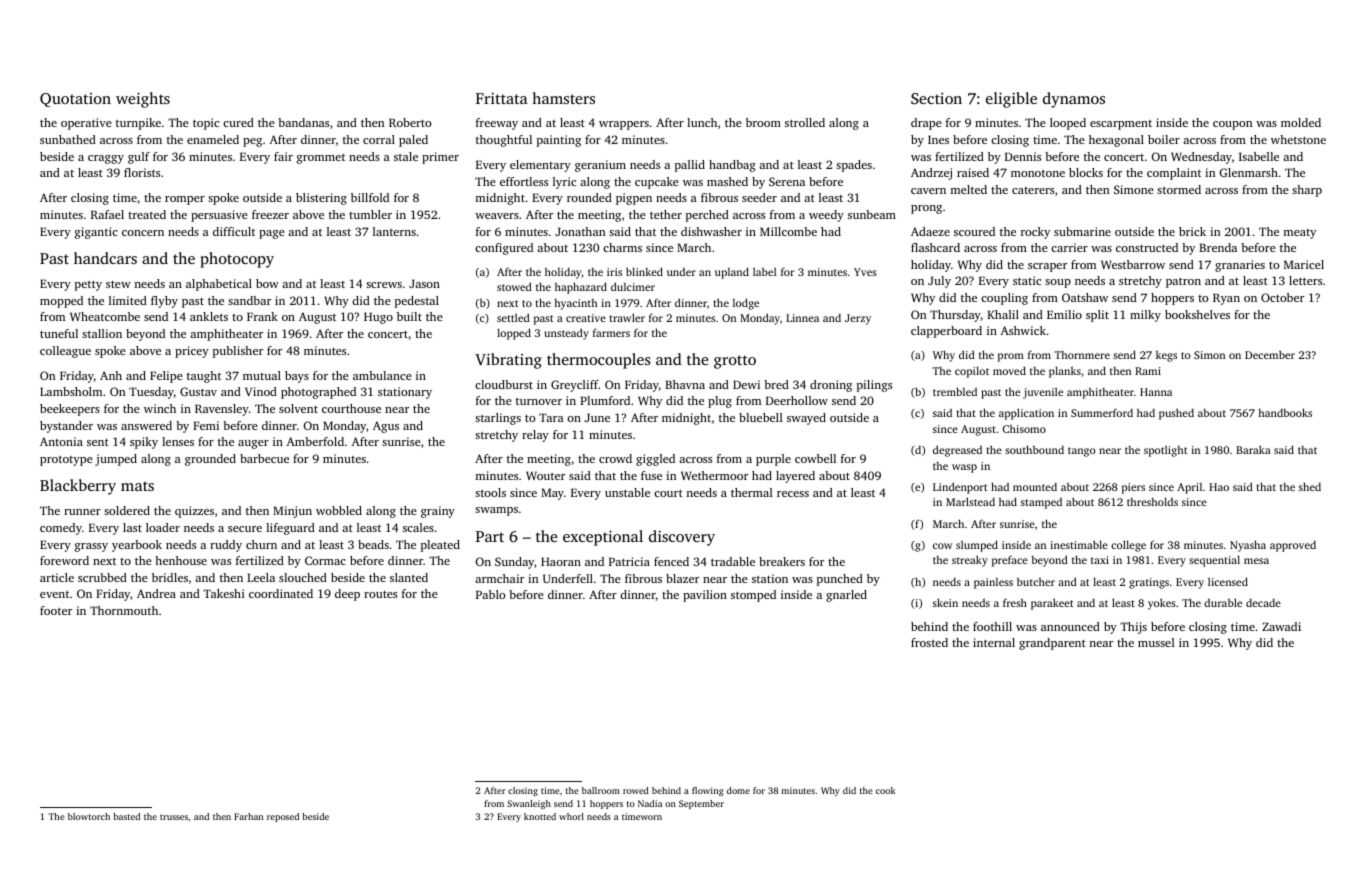  Describe the element at coordinates (885, 790) in the document. I see `cook` at that location.
